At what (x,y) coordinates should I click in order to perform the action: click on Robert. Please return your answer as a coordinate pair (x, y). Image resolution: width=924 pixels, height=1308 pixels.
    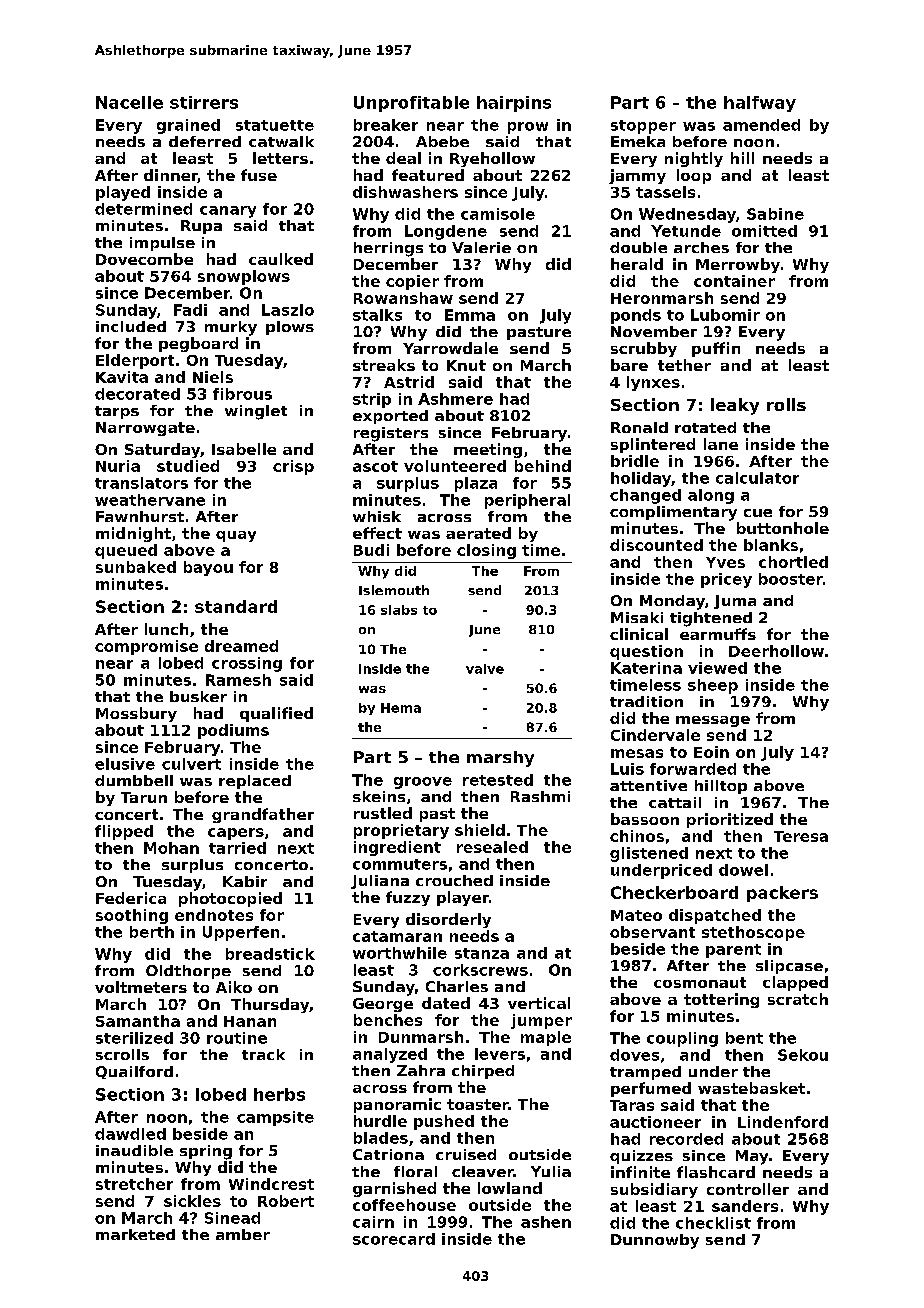
    Looking at the image, I should click on (286, 1201).
